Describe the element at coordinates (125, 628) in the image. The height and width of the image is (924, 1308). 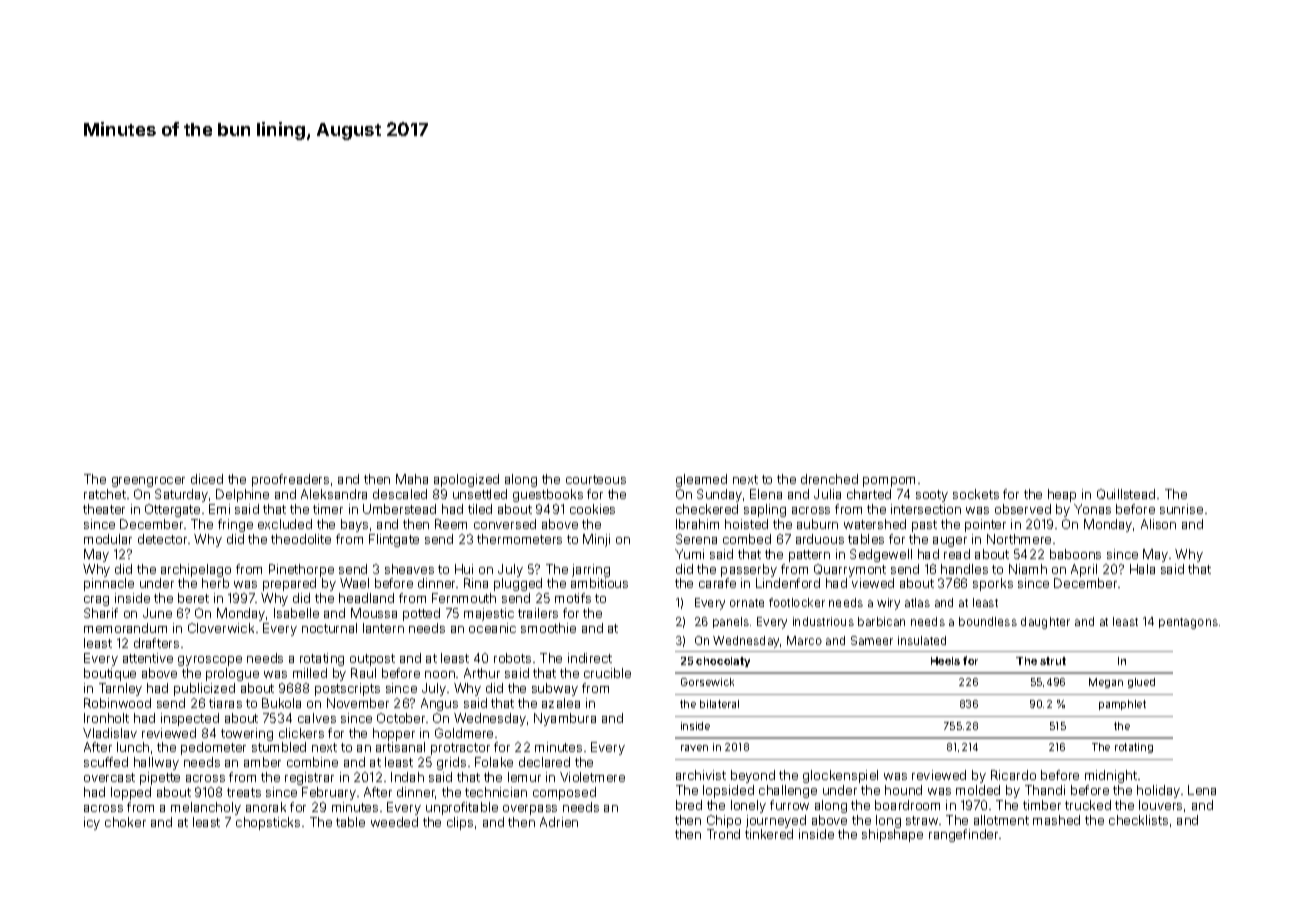
I see `memorandum` at that location.
